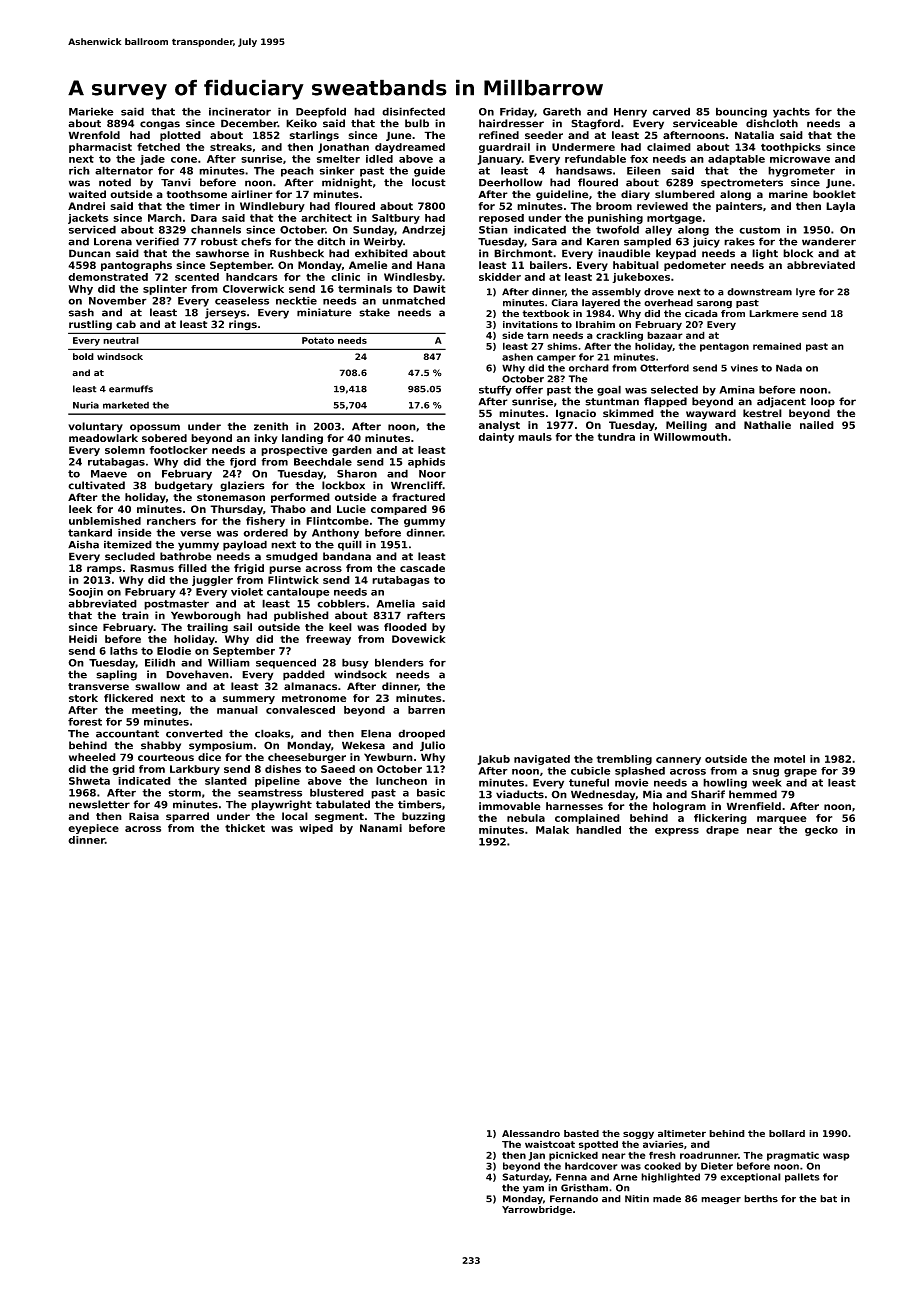 The image size is (924, 1308). What do you see at coordinates (130, 556) in the screenshot?
I see `secluded` at bounding box center [130, 556].
